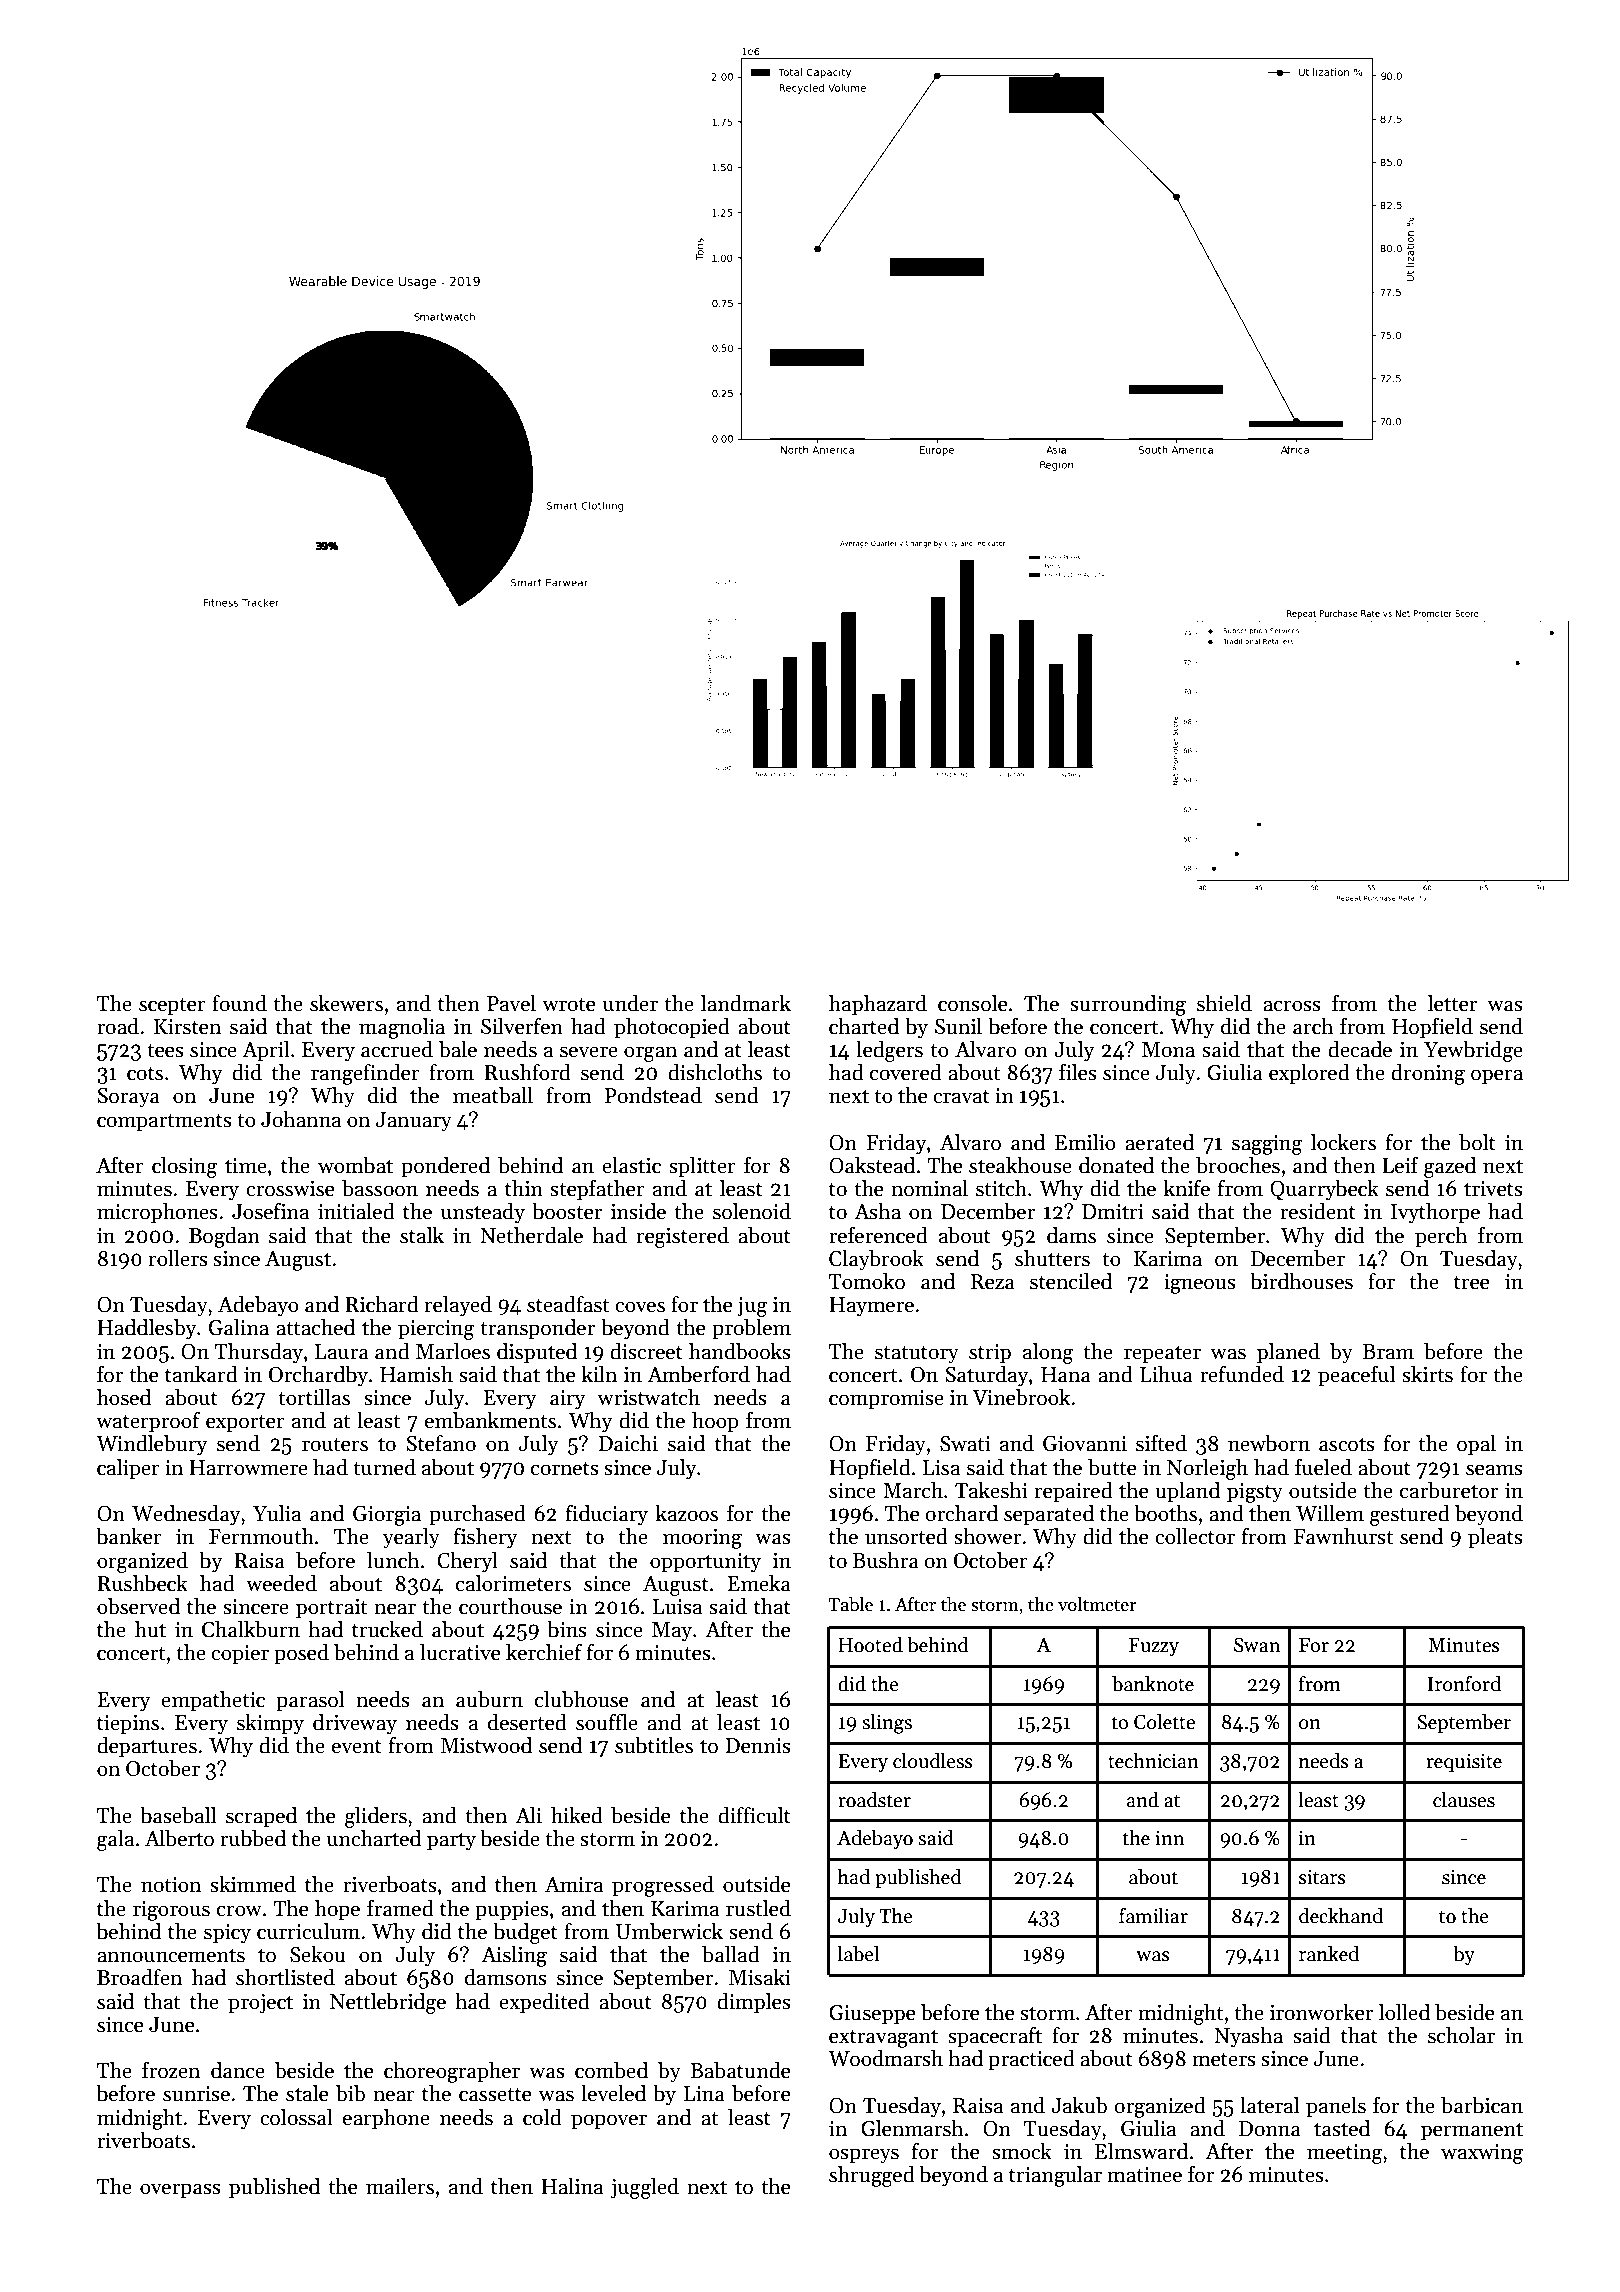 Image resolution: width=1620 pixels, height=2292 pixels. Describe the element at coordinates (751, 1329) in the screenshot. I see `problem` at that location.
